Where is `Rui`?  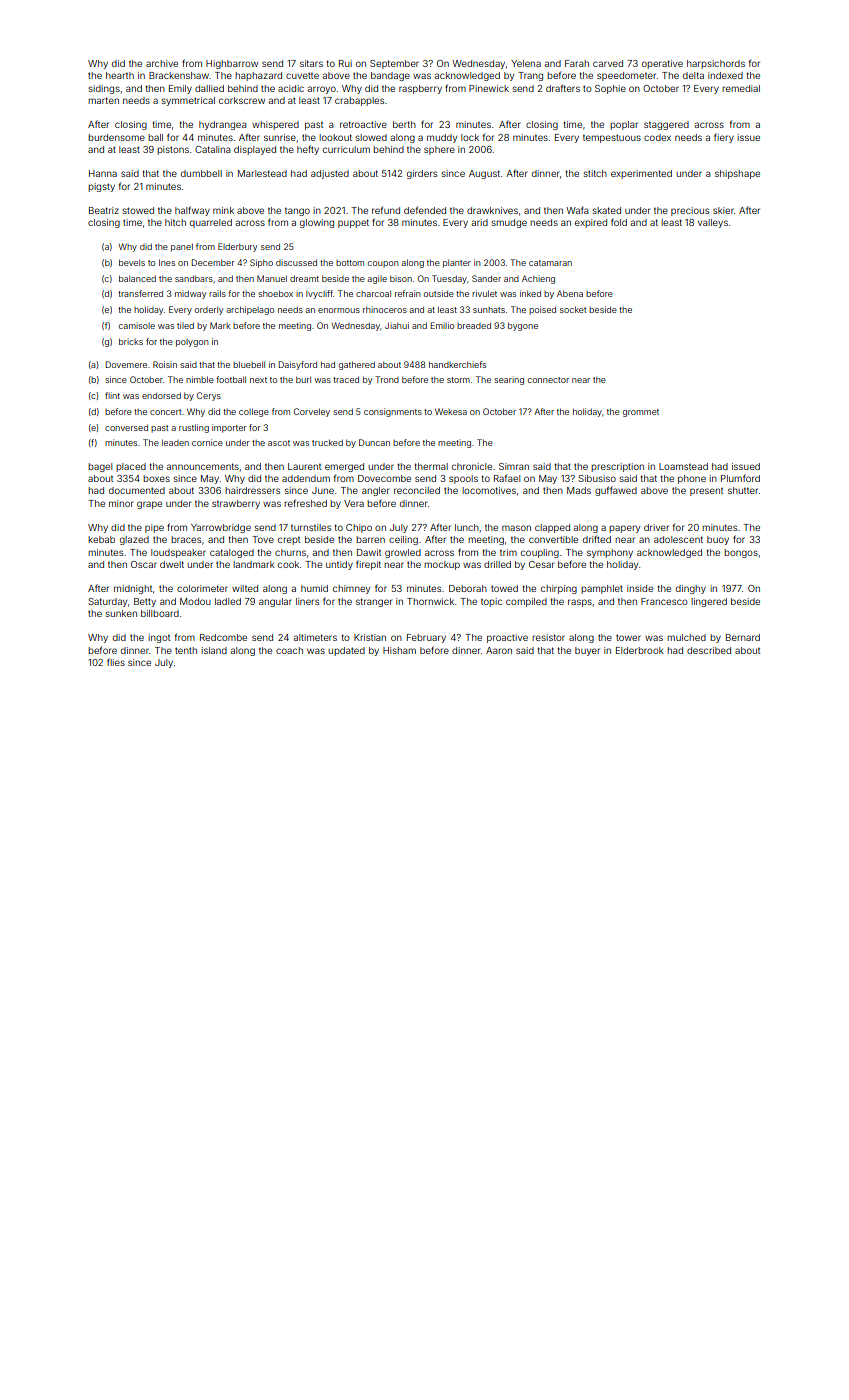
Rui is located at coordinates (345, 63).
